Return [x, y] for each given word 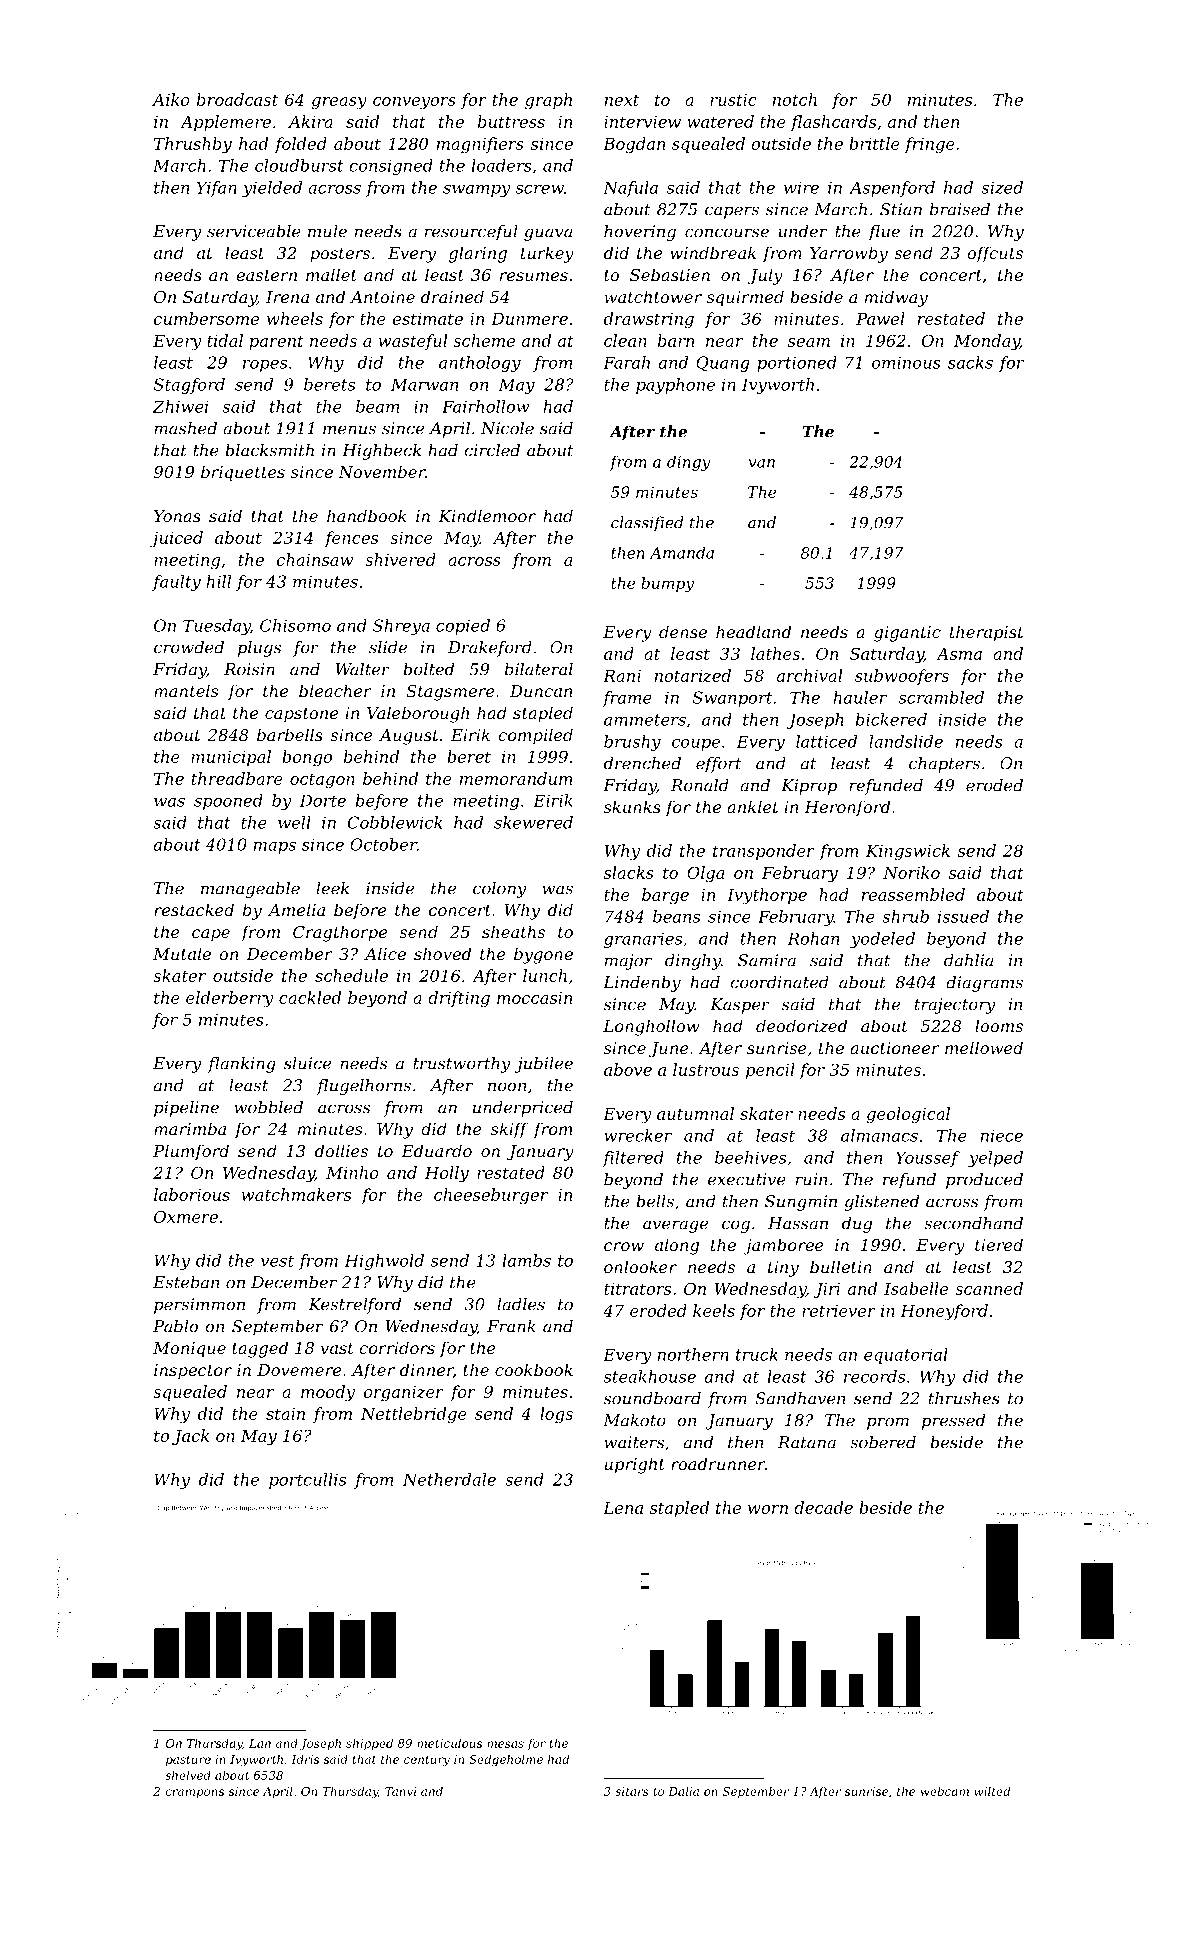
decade [823, 1507]
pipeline [186, 1109]
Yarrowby [849, 254]
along [677, 1246]
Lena [623, 1508]
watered [720, 121]
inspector [193, 1372]
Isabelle [916, 1288]
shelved [188, 1775]
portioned [797, 364]
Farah [626, 362]
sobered [883, 1442]
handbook [367, 515]
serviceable [253, 231]
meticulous [449, 1743]
